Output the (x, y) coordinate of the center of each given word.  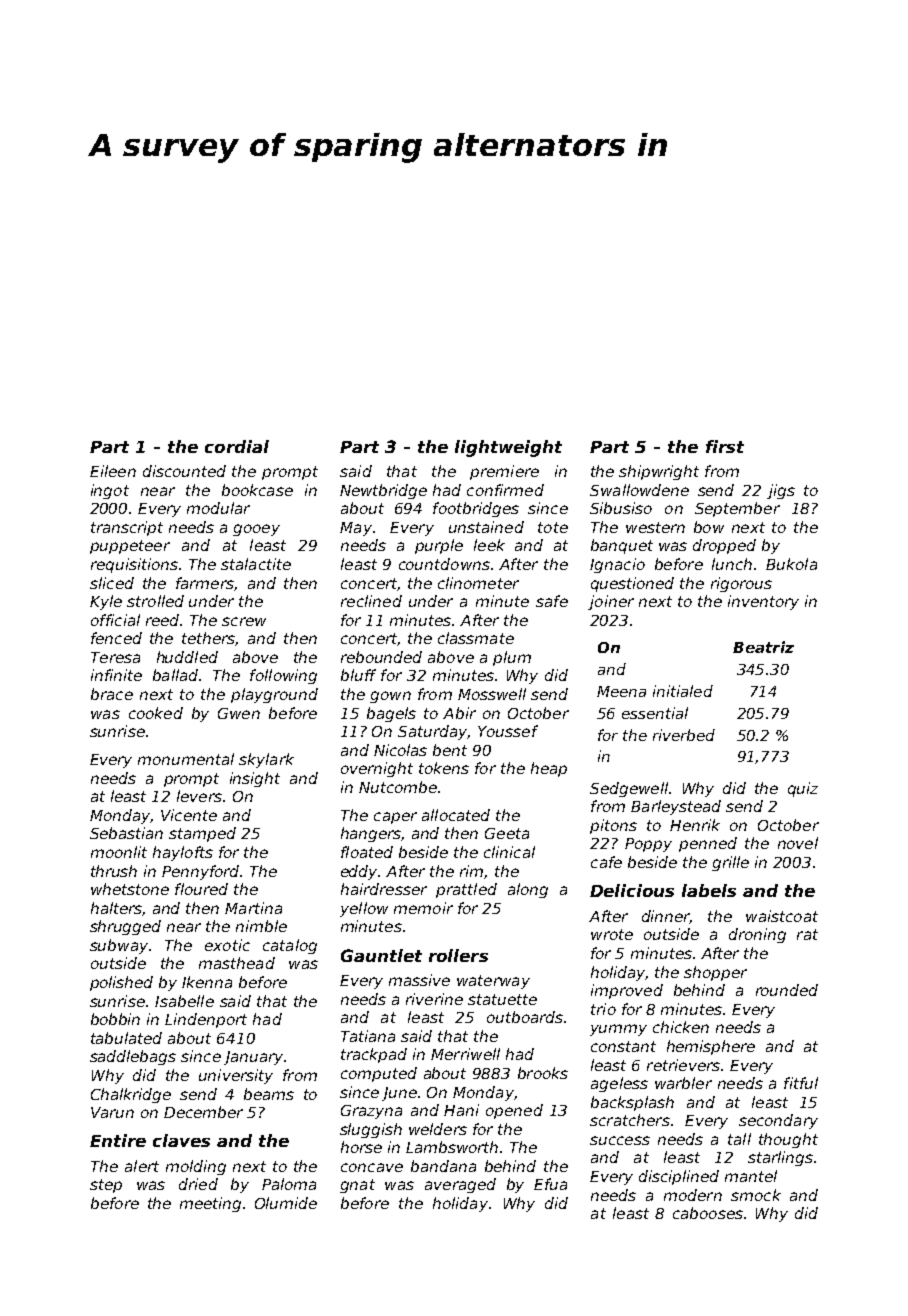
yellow (364, 909)
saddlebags (133, 1057)
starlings (780, 1158)
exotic (227, 945)
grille (730, 863)
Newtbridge (383, 491)
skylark (266, 760)
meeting (210, 1204)
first (725, 446)
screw (244, 621)
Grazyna (371, 1112)
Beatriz (763, 647)
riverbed (684, 735)
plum (512, 658)
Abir (459, 713)
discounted (184, 471)
